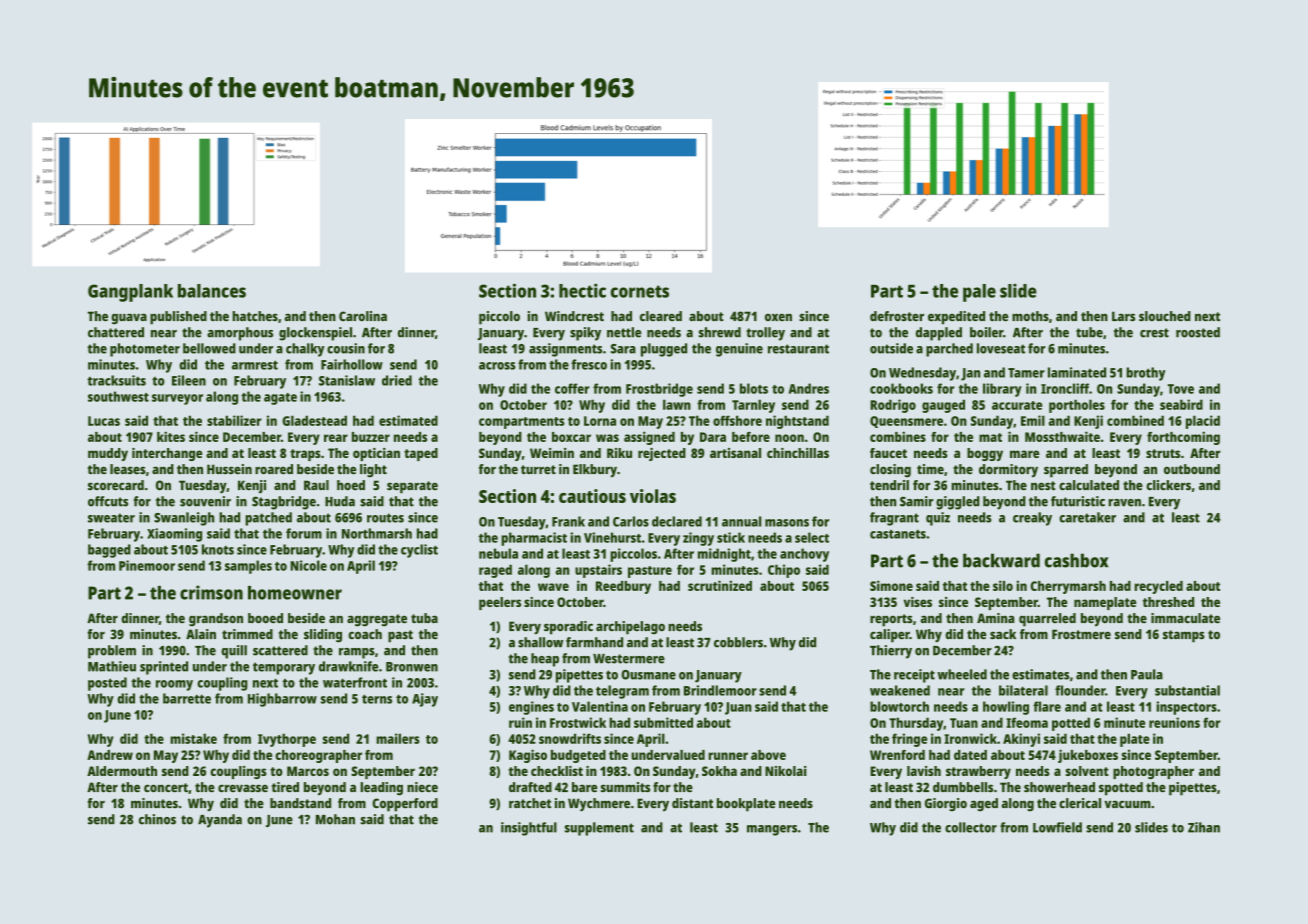 The width and height of the screenshot is (1308, 924). What do you see at coordinates (589, 364) in the screenshot?
I see `fresco` at bounding box center [589, 364].
